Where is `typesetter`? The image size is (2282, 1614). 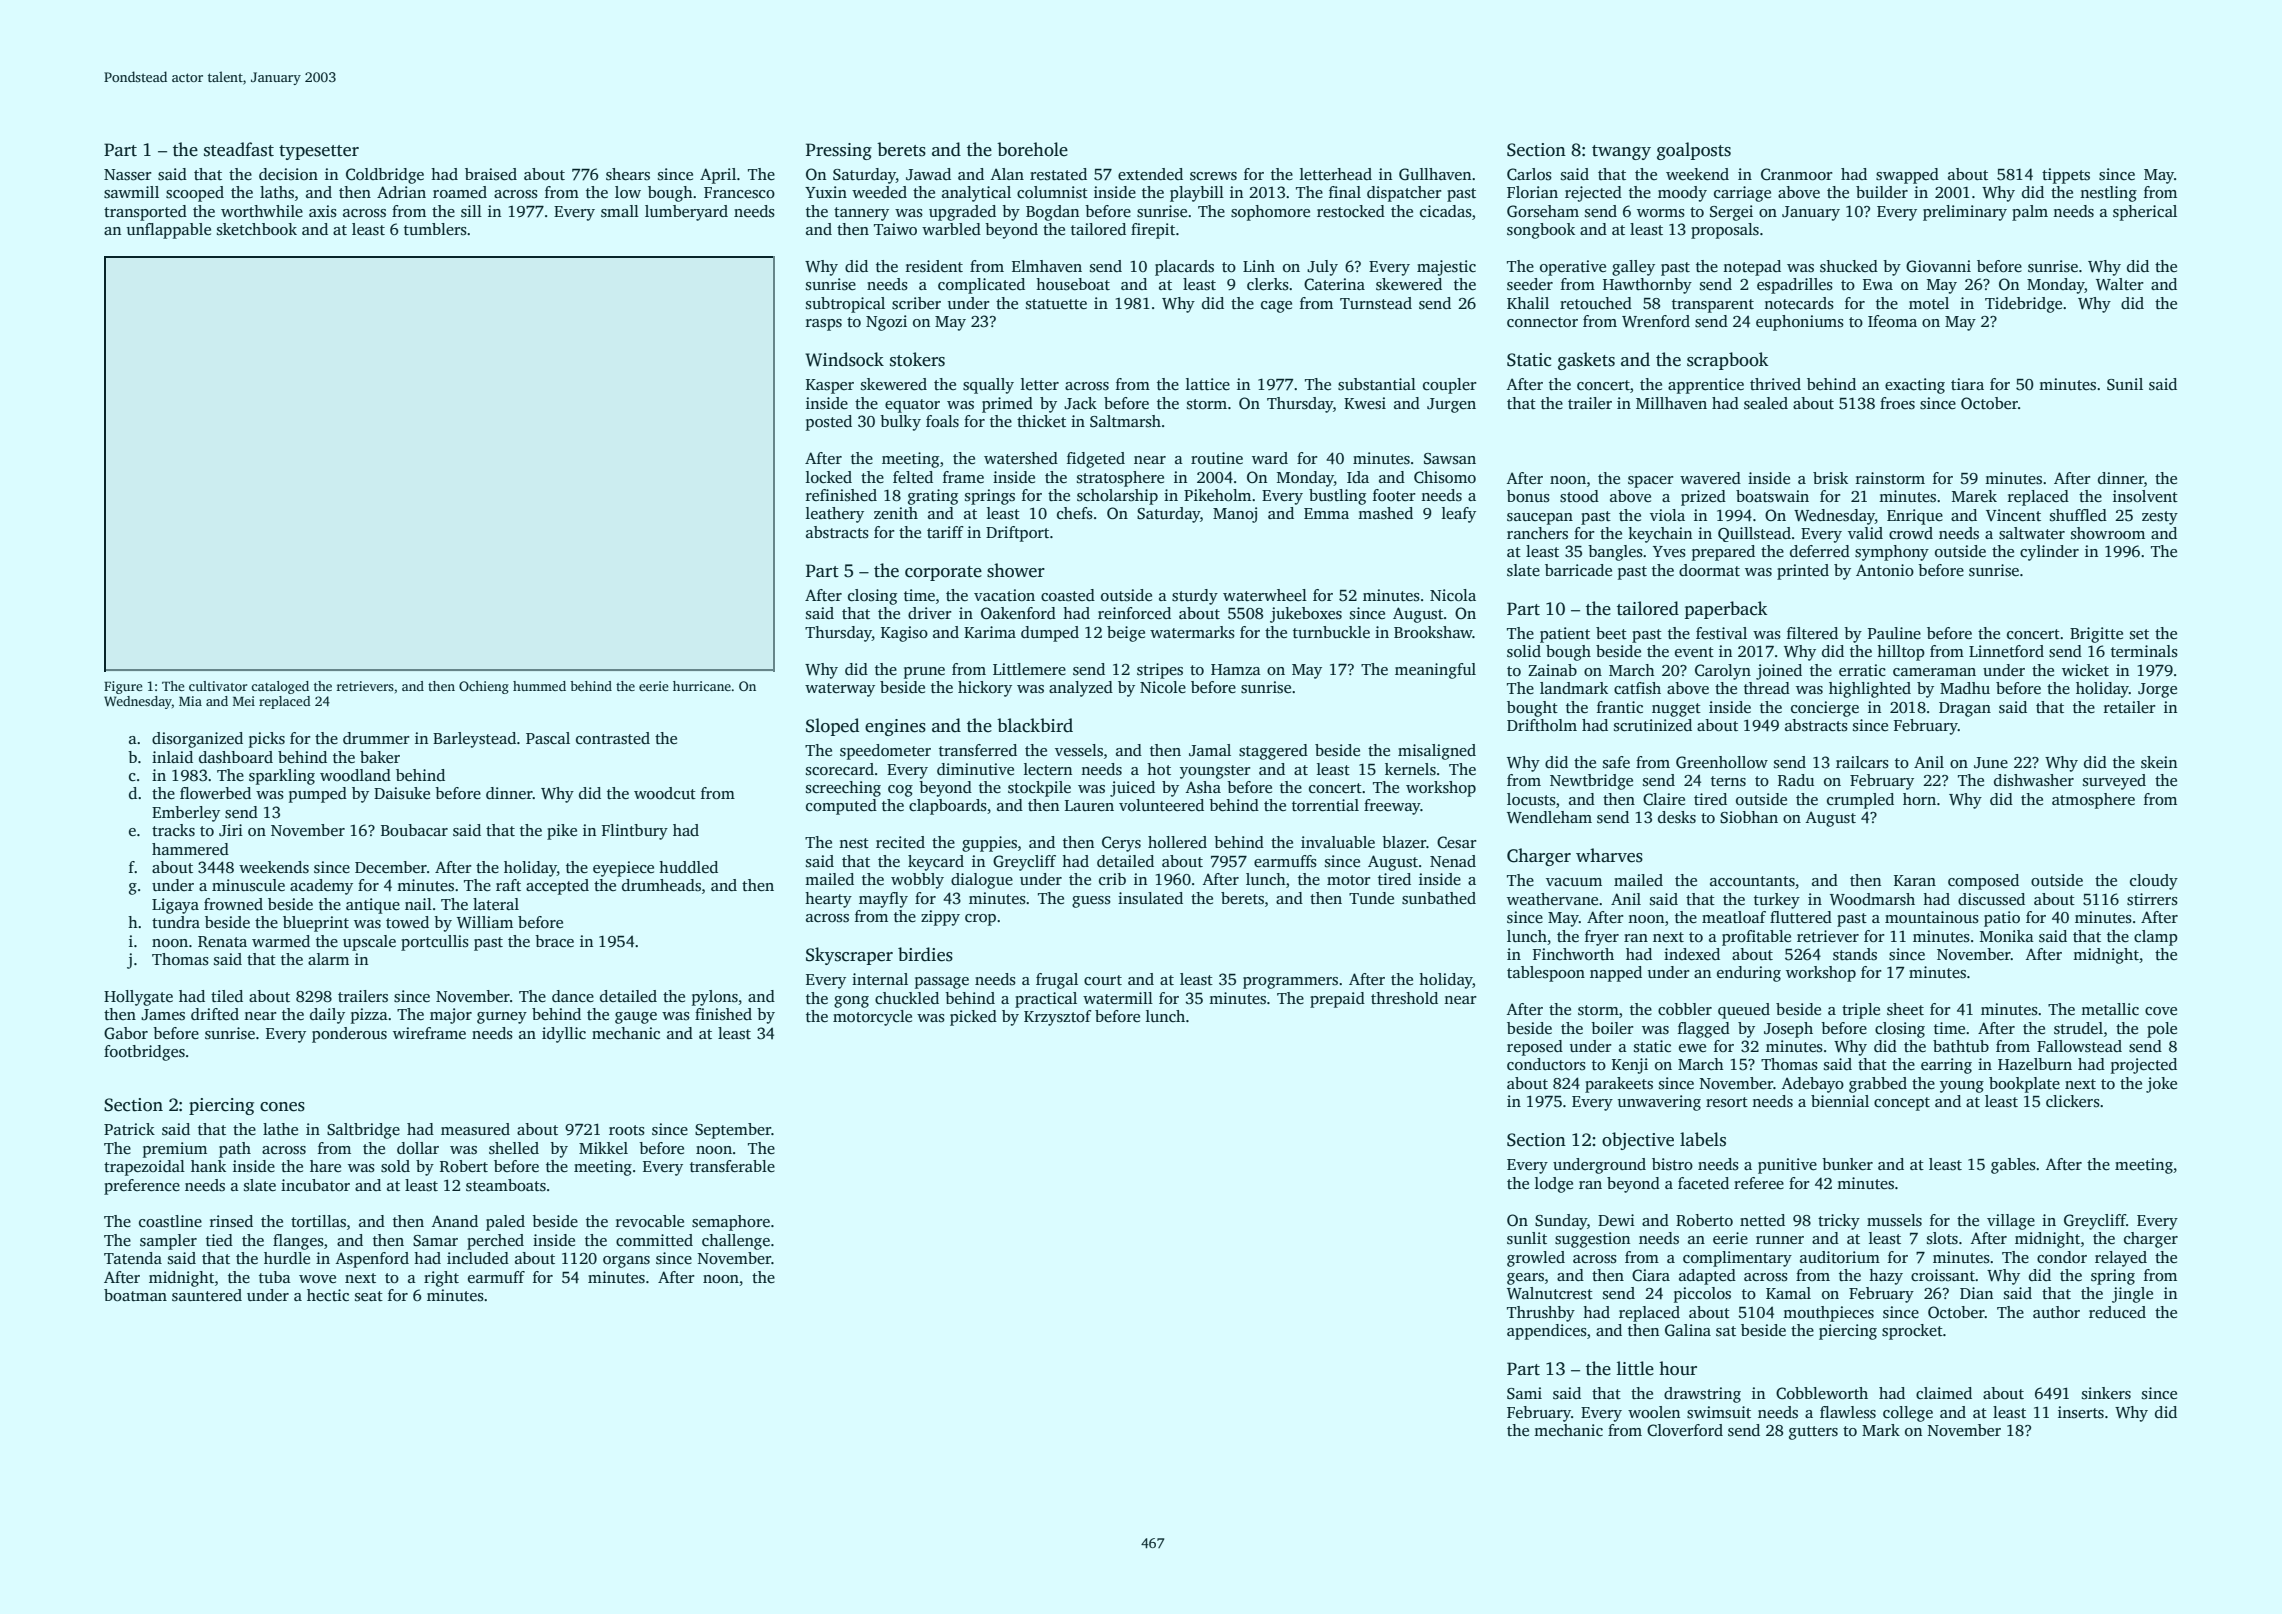 typesetter is located at coordinates (319, 152).
